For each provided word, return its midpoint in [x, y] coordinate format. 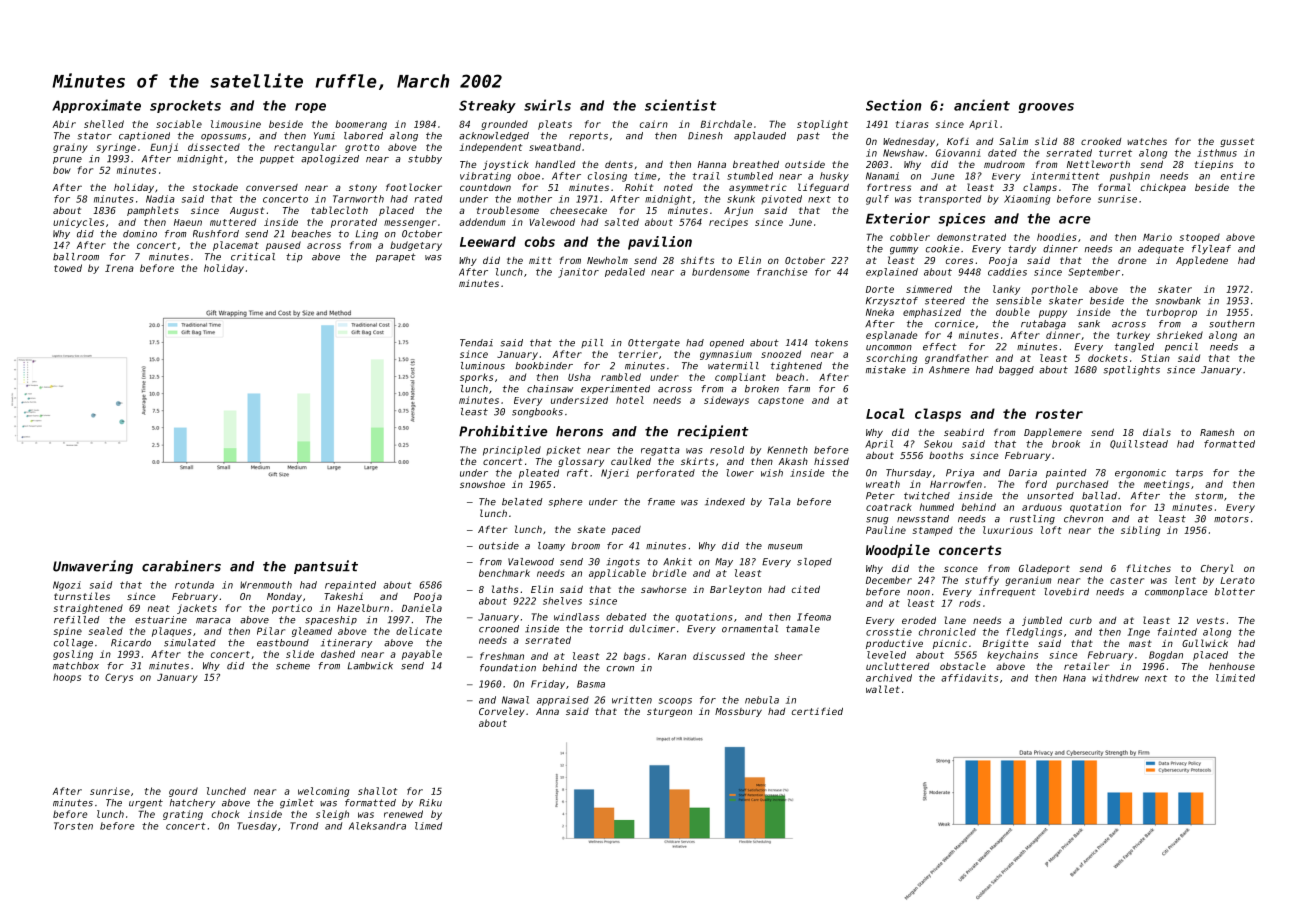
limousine [236, 124]
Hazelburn [363, 608]
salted [621, 222]
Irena [119, 268]
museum [785, 547]
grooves [1046, 108]
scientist [680, 105]
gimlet [297, 804]
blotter [1235, 592]
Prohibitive [503, 431]
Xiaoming [1027, 200]
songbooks [537, 413]
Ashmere [949, 370]
